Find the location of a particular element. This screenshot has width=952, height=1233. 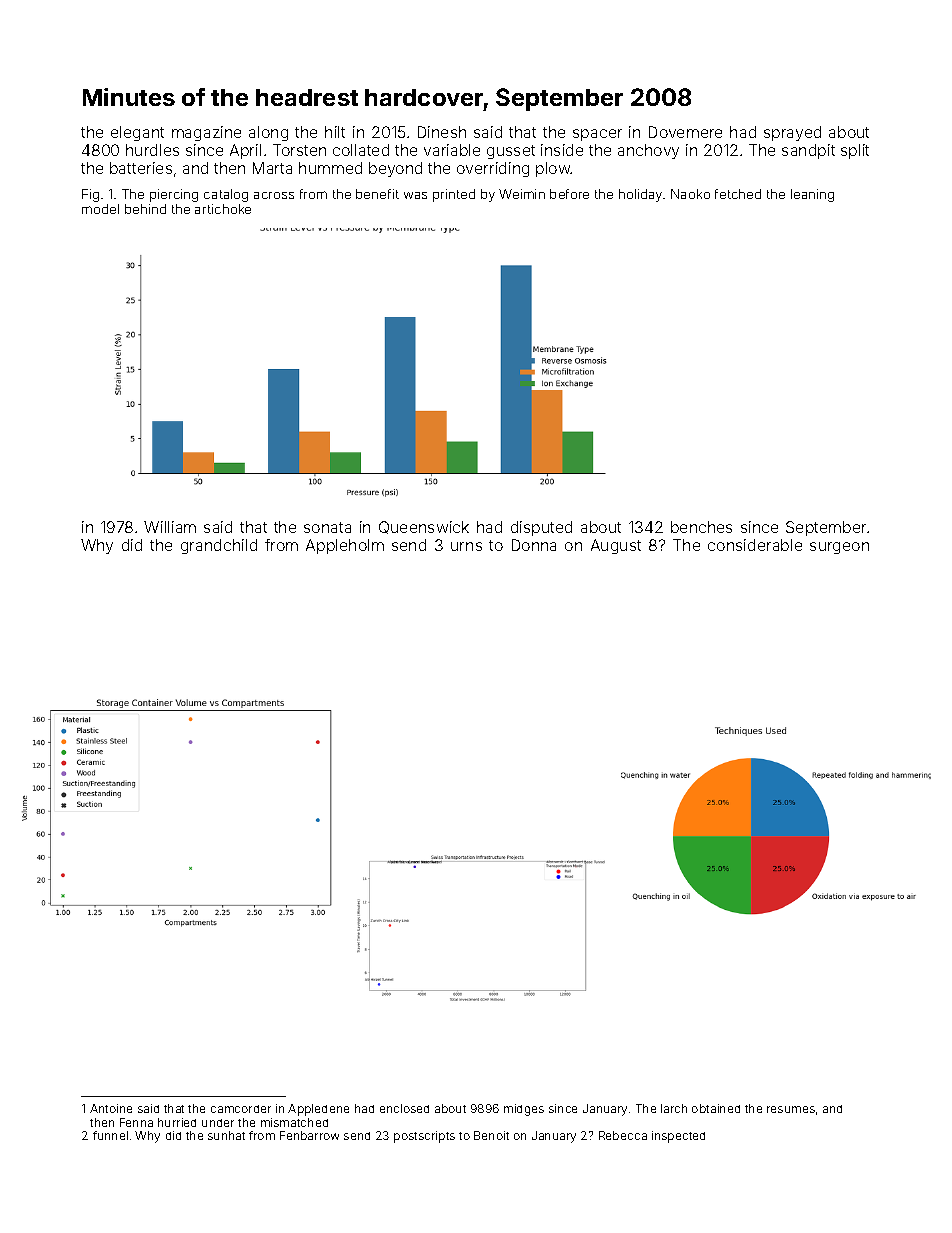

funnel is located at coordinates (110, 1135).
